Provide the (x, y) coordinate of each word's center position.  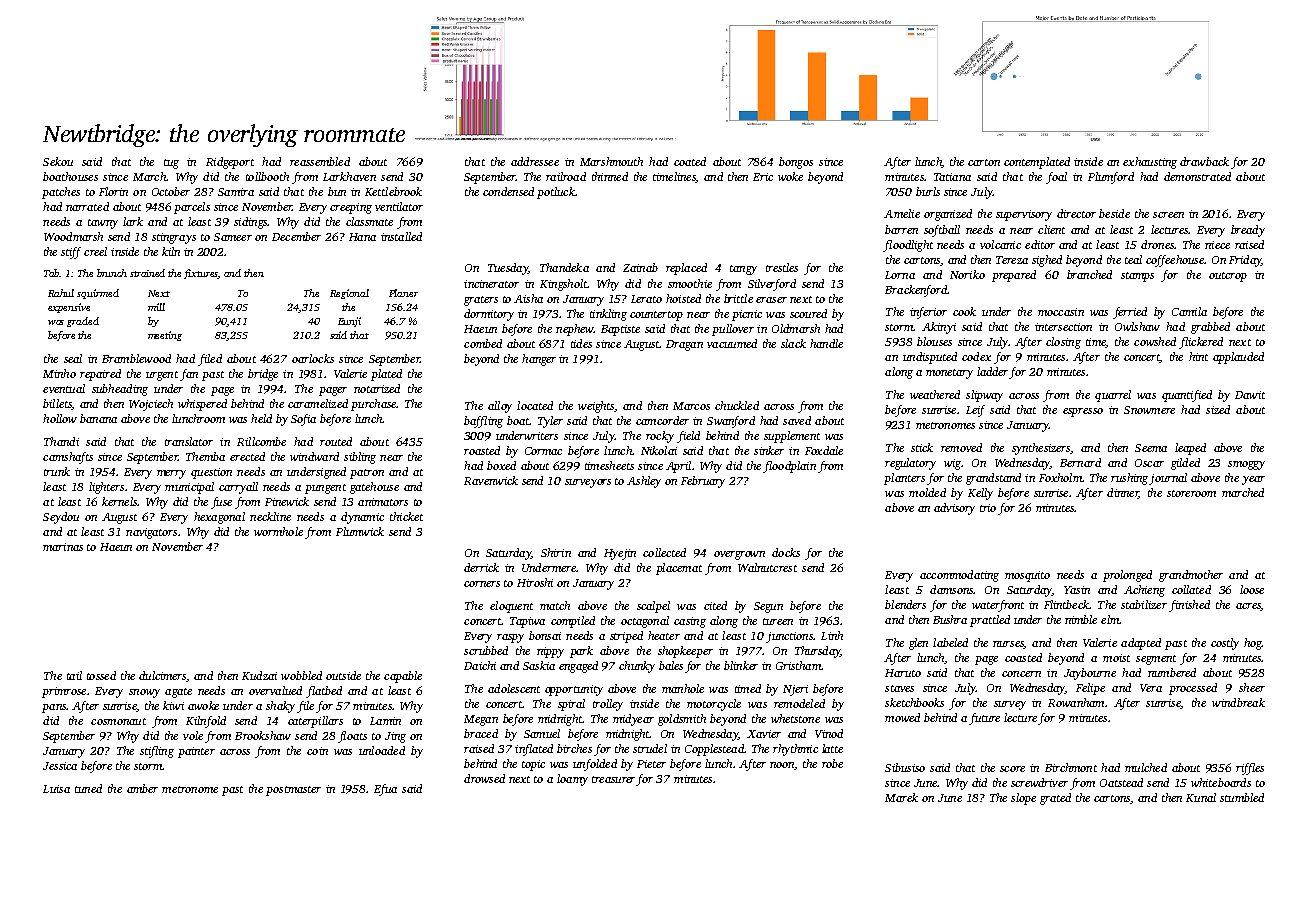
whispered (202, 405)
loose (1252, 589)
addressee (535, 161)
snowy (144, 693)
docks (786, 552)
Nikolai (659, 450)
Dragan (684, 345)
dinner (1123, 493)
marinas (63, 547)
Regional (349, 294)
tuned (88, 788)
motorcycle (714, 705)
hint (1198, 356)
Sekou (58, 161)
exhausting (1150, 163)
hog (1253, 644)
